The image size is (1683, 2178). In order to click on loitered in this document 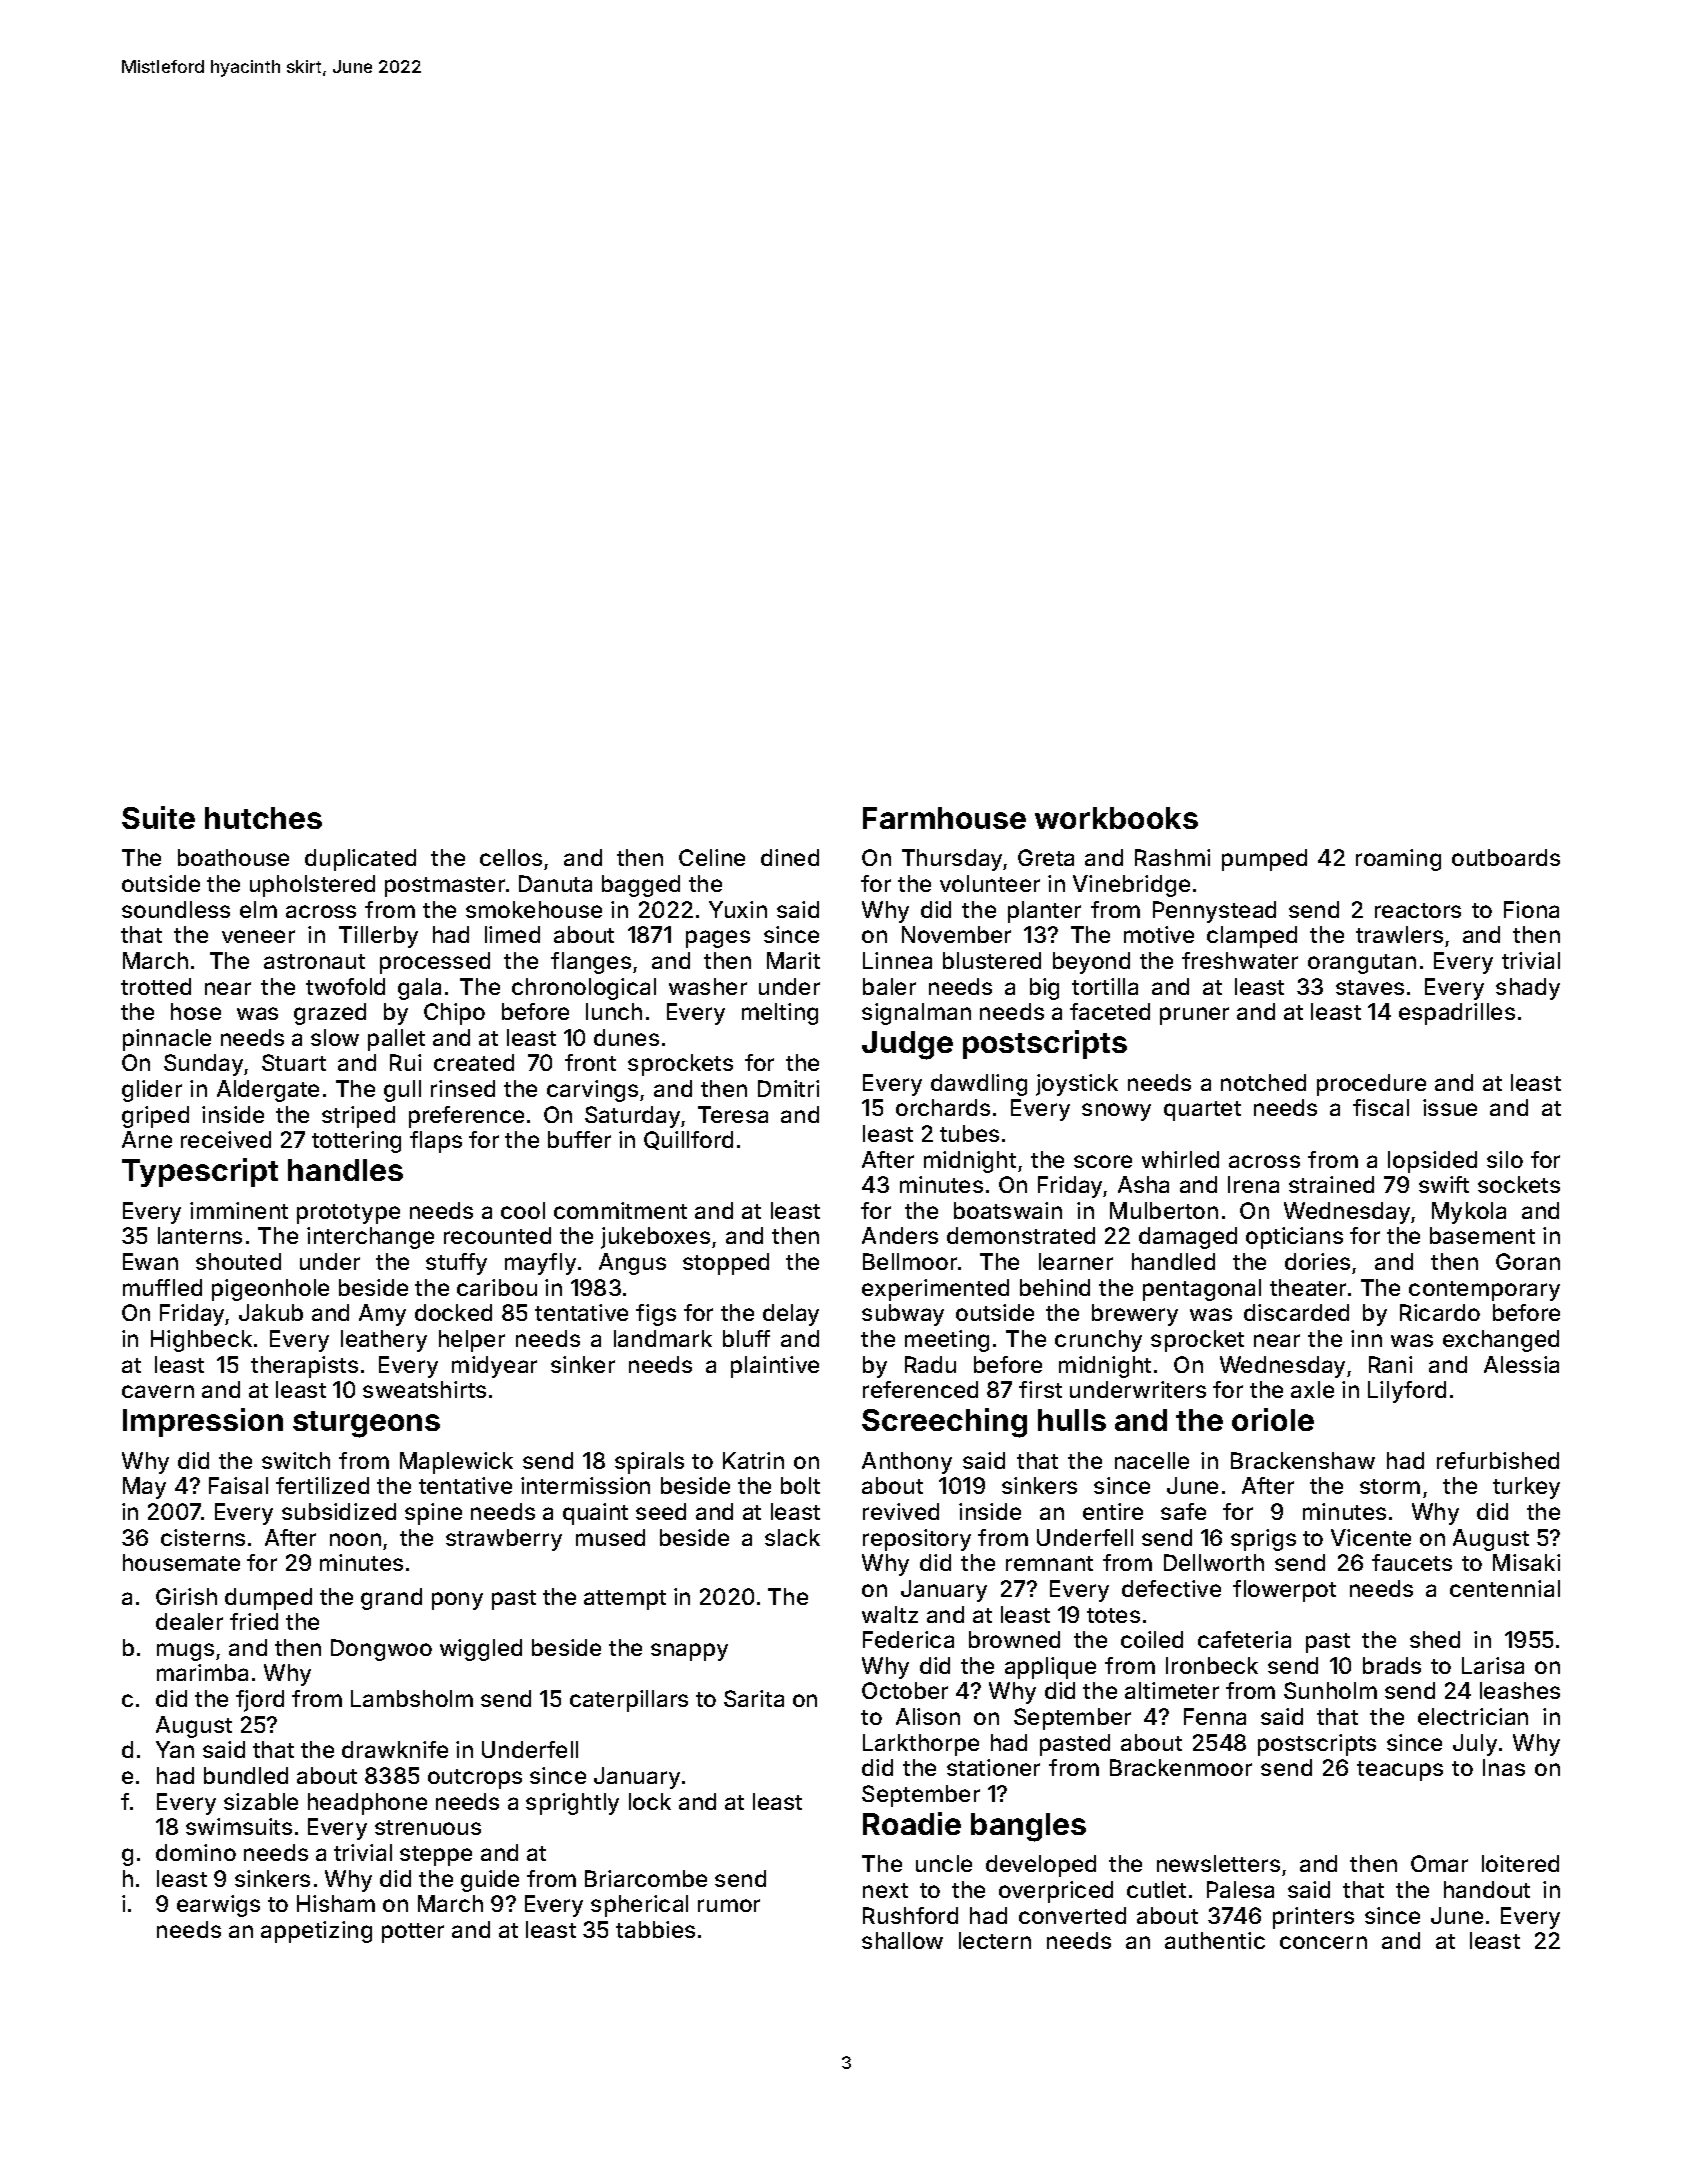, I will do `click(1520, 1863)`.
